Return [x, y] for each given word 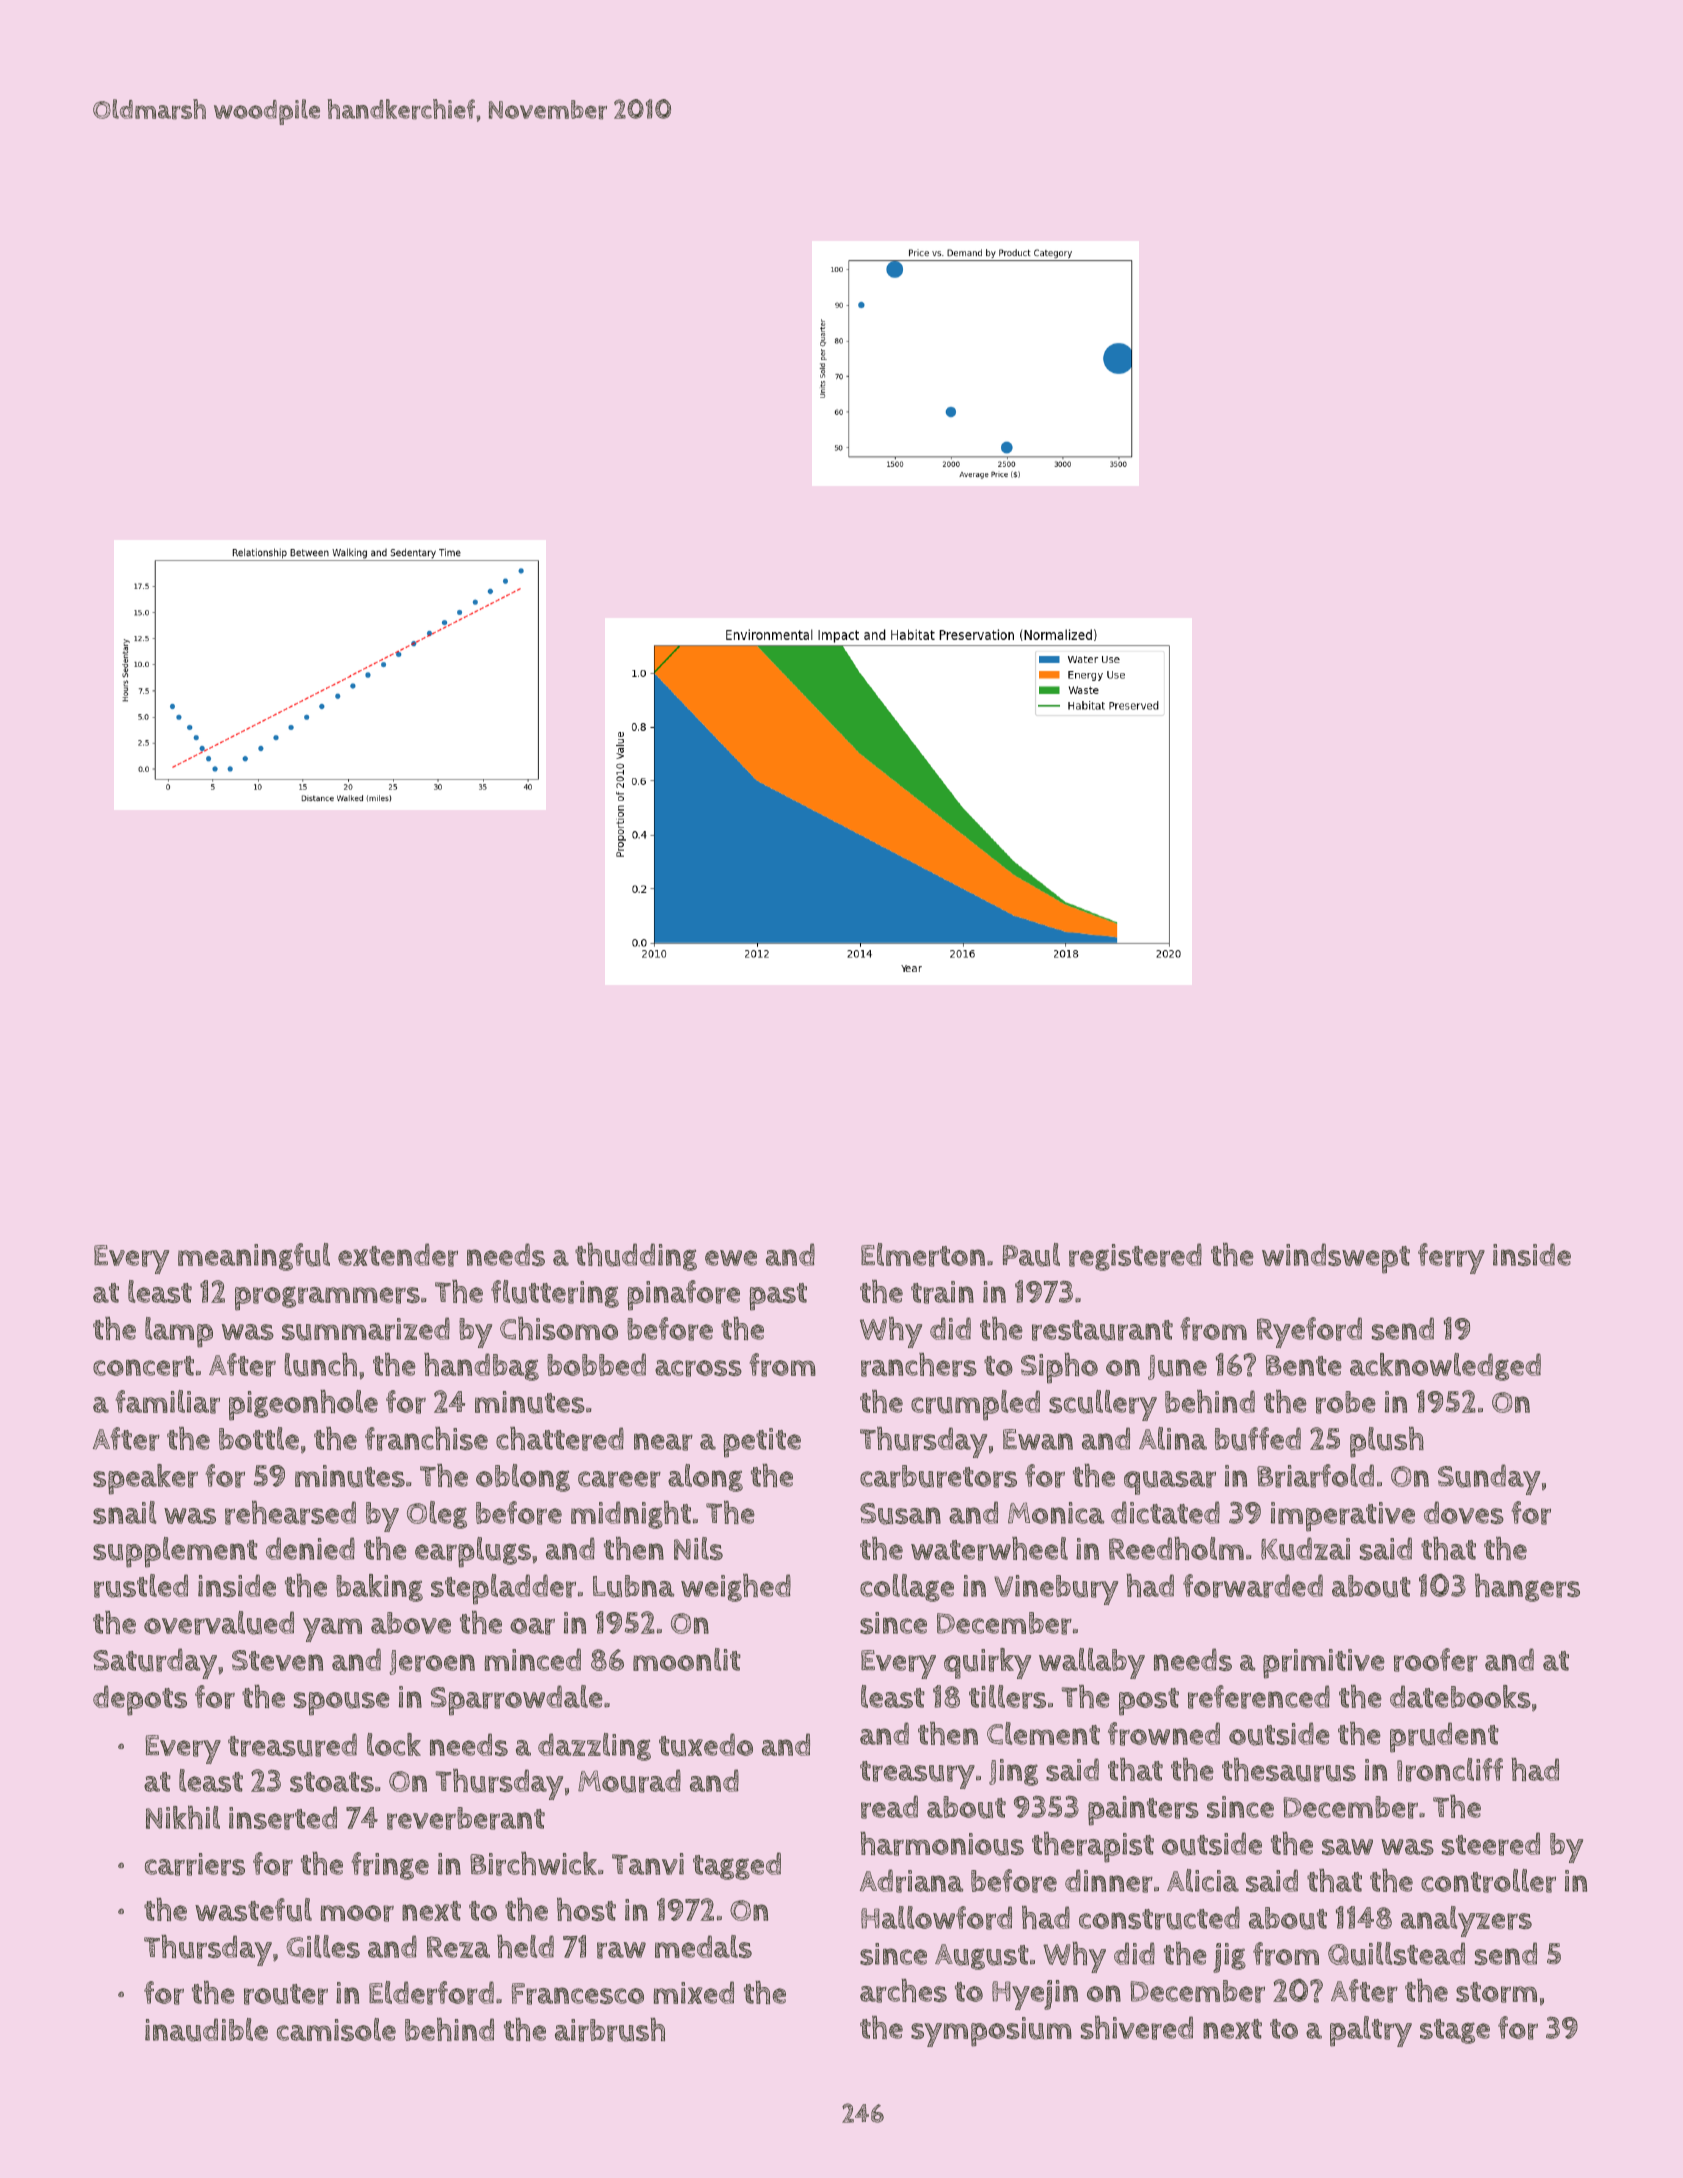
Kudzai [1305, 1549]
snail [125, 1512]
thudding [636, 1257]
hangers [1527, 1587]
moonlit [687, 1659]
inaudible [206, 2030]
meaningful [254, 1257]
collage [907, 1588]
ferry [1451, 1258]
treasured [292, 1745]
